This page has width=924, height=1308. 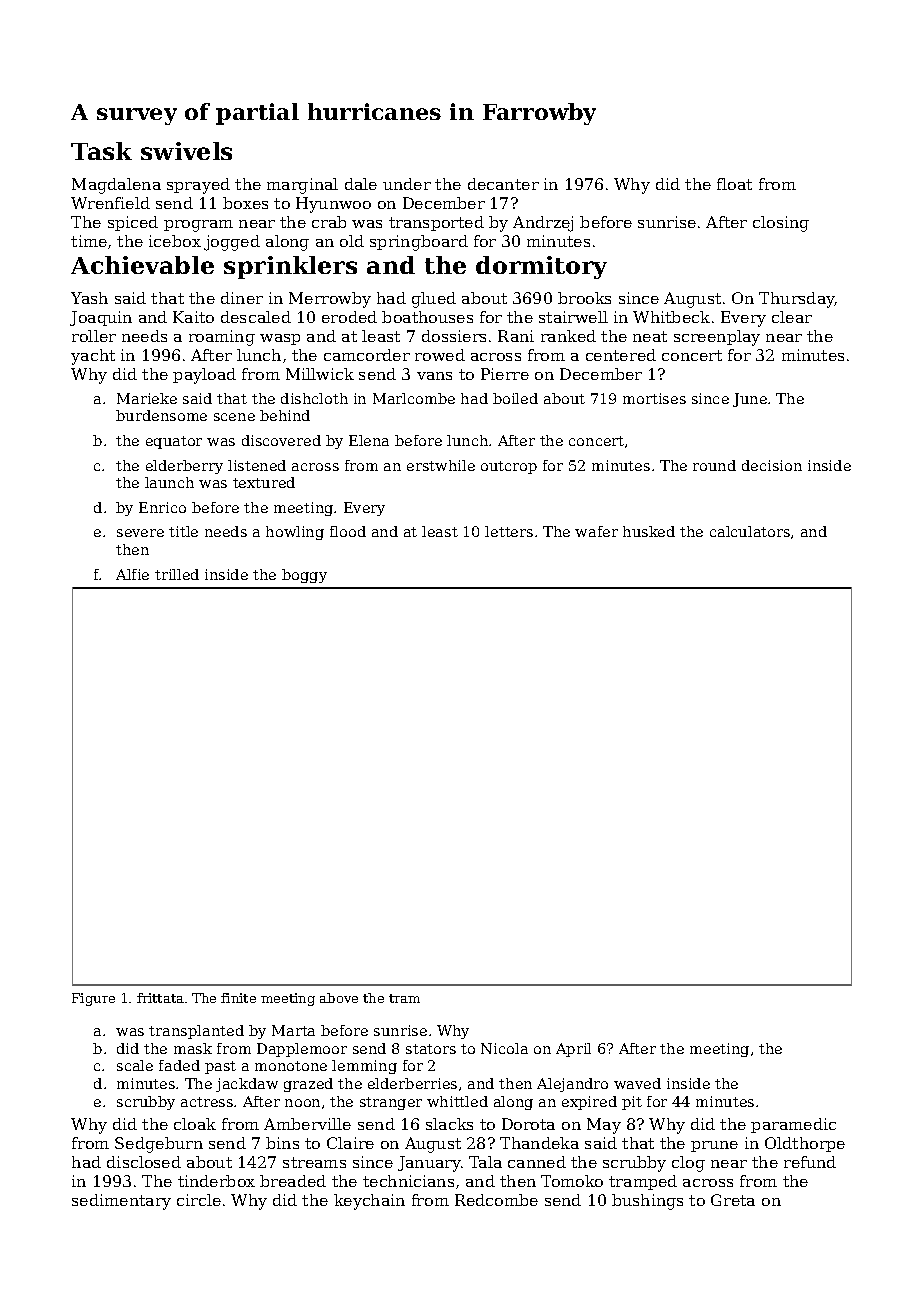 What do you see at coordinates (339, 998) in the page?
I see `above` at bounding box center [339, 998].
